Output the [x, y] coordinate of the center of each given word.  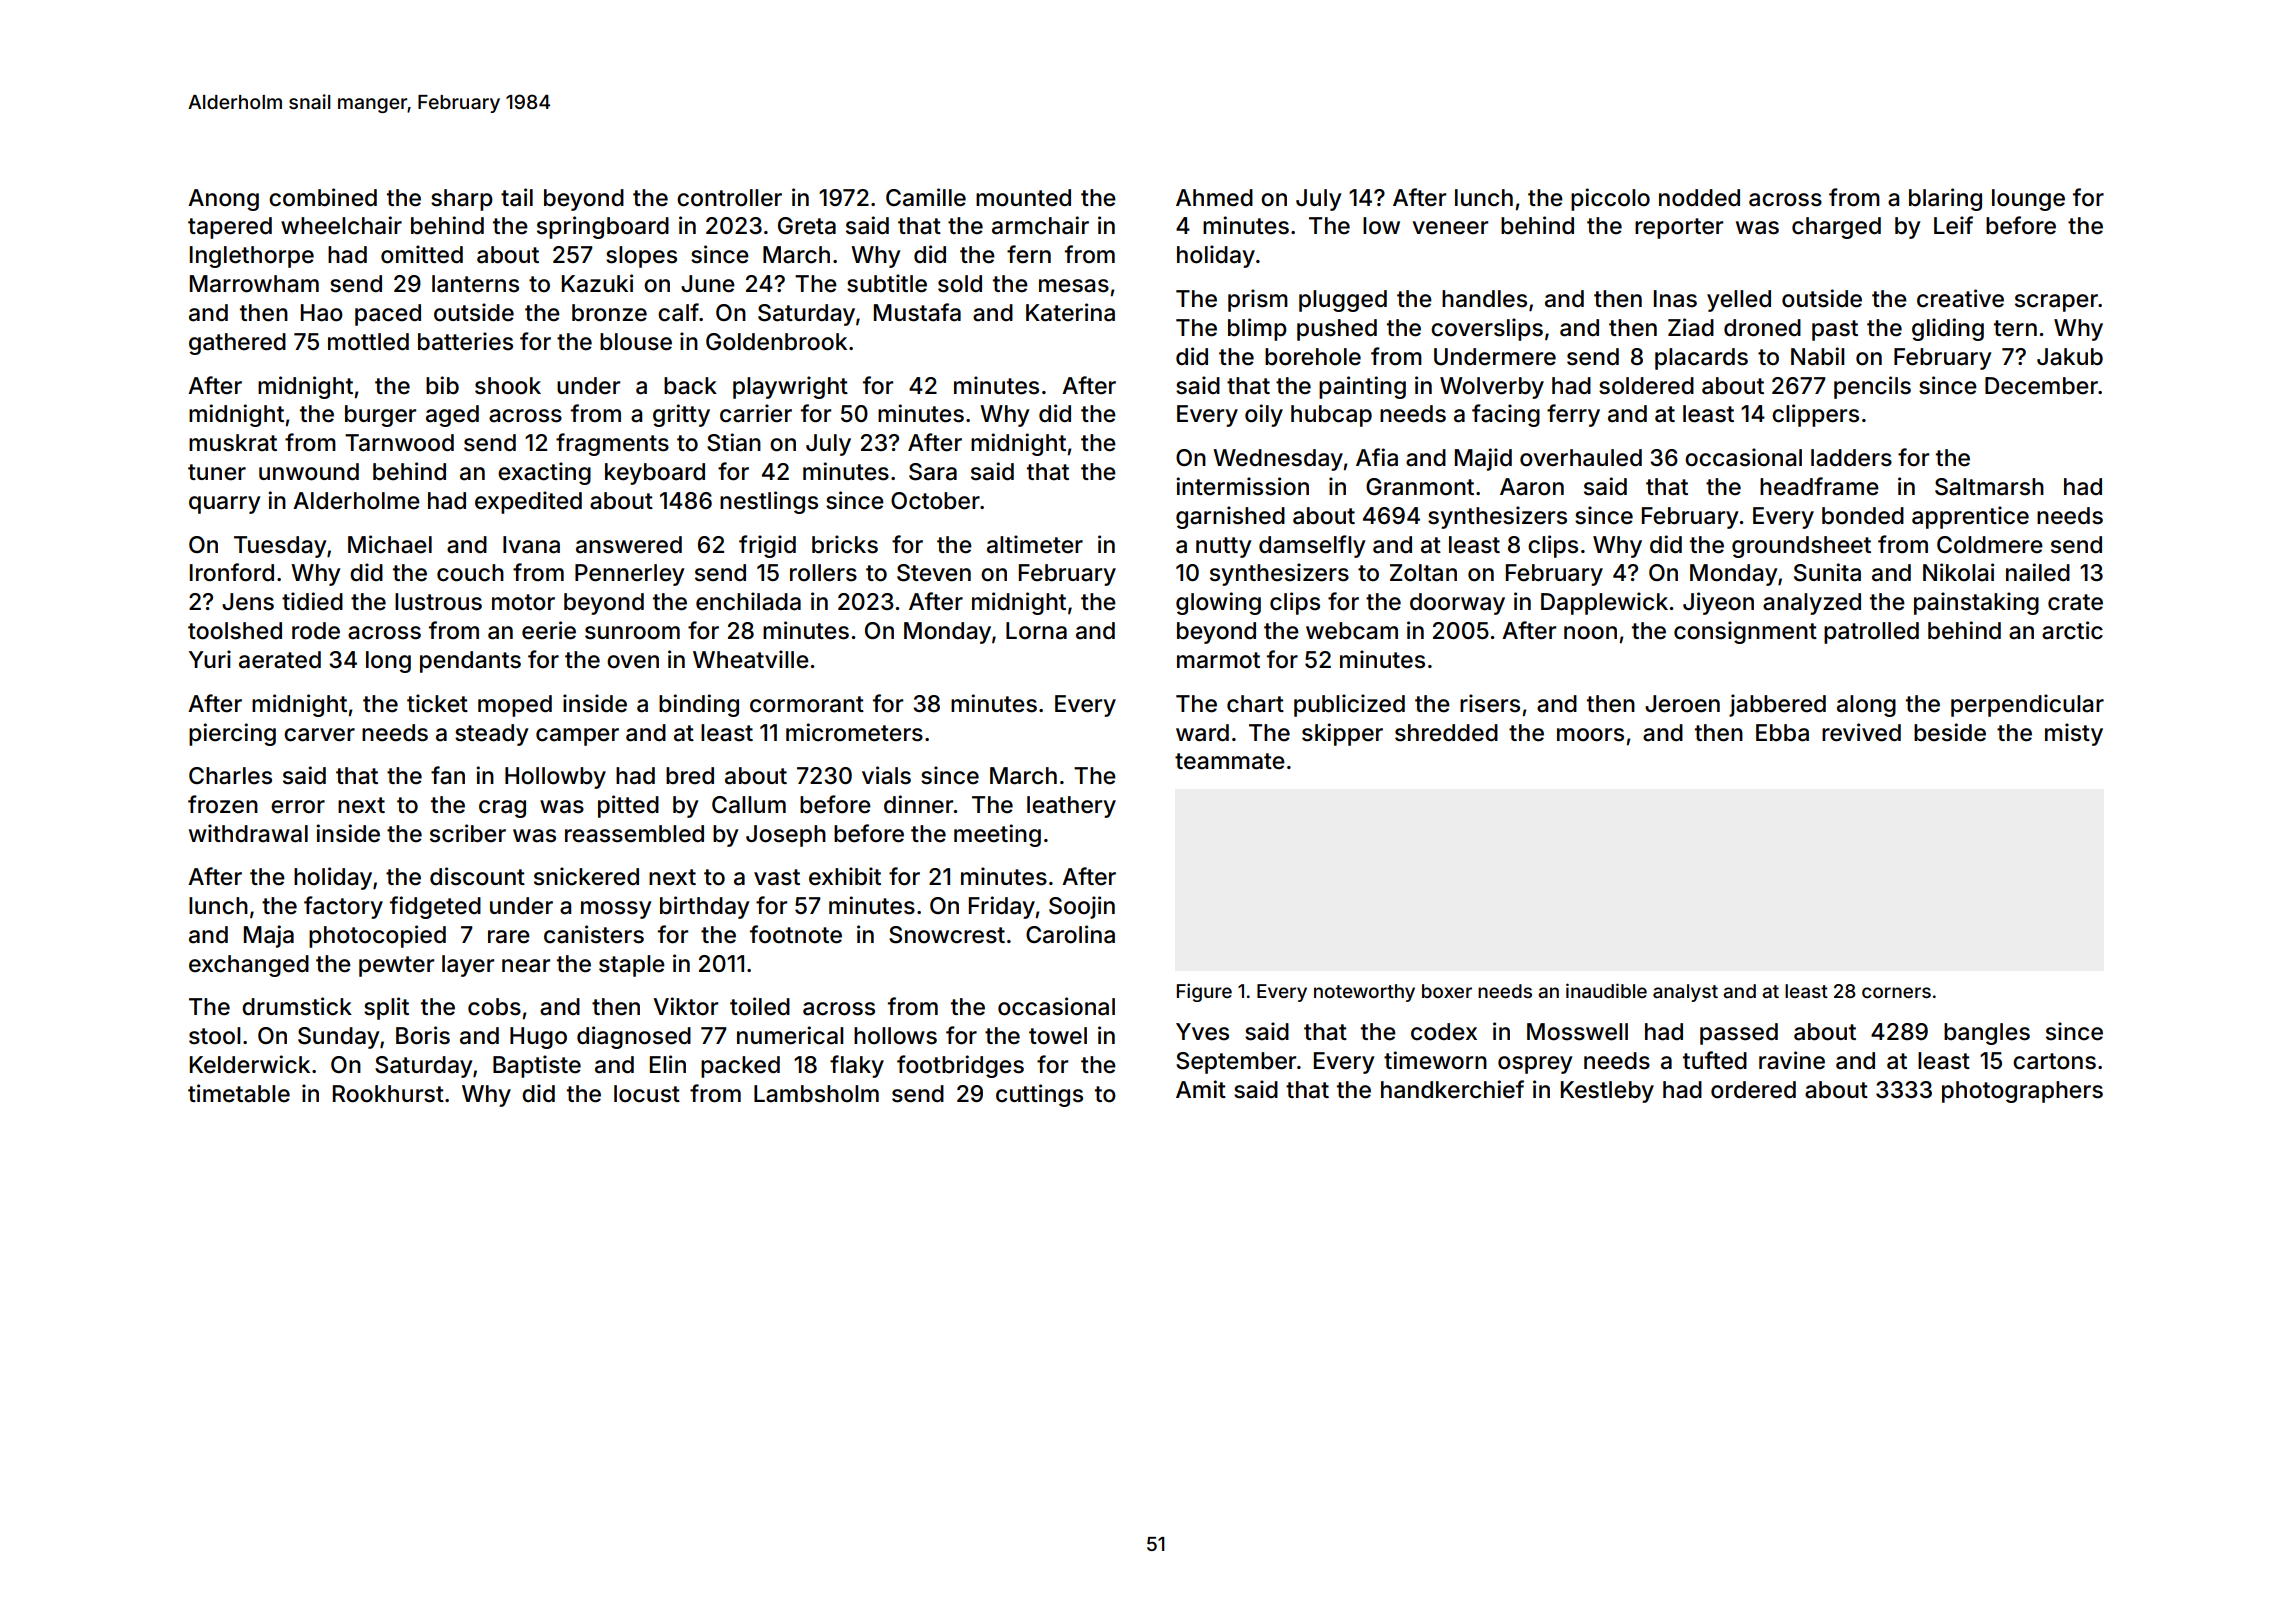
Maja [269, 936]
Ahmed [1214, 198]
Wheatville [751, 659]
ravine [1792, 1060]
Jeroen [1682, 704]
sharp [462, 200]
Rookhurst [388, 1094]
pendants [470, 662]
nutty [1224, 547]
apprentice [1970, 517]
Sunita [1827, 572]
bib [442, 385]
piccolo [1610, 199]
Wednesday [1278, 460]
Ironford [232, 572]
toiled [760, 1006]
